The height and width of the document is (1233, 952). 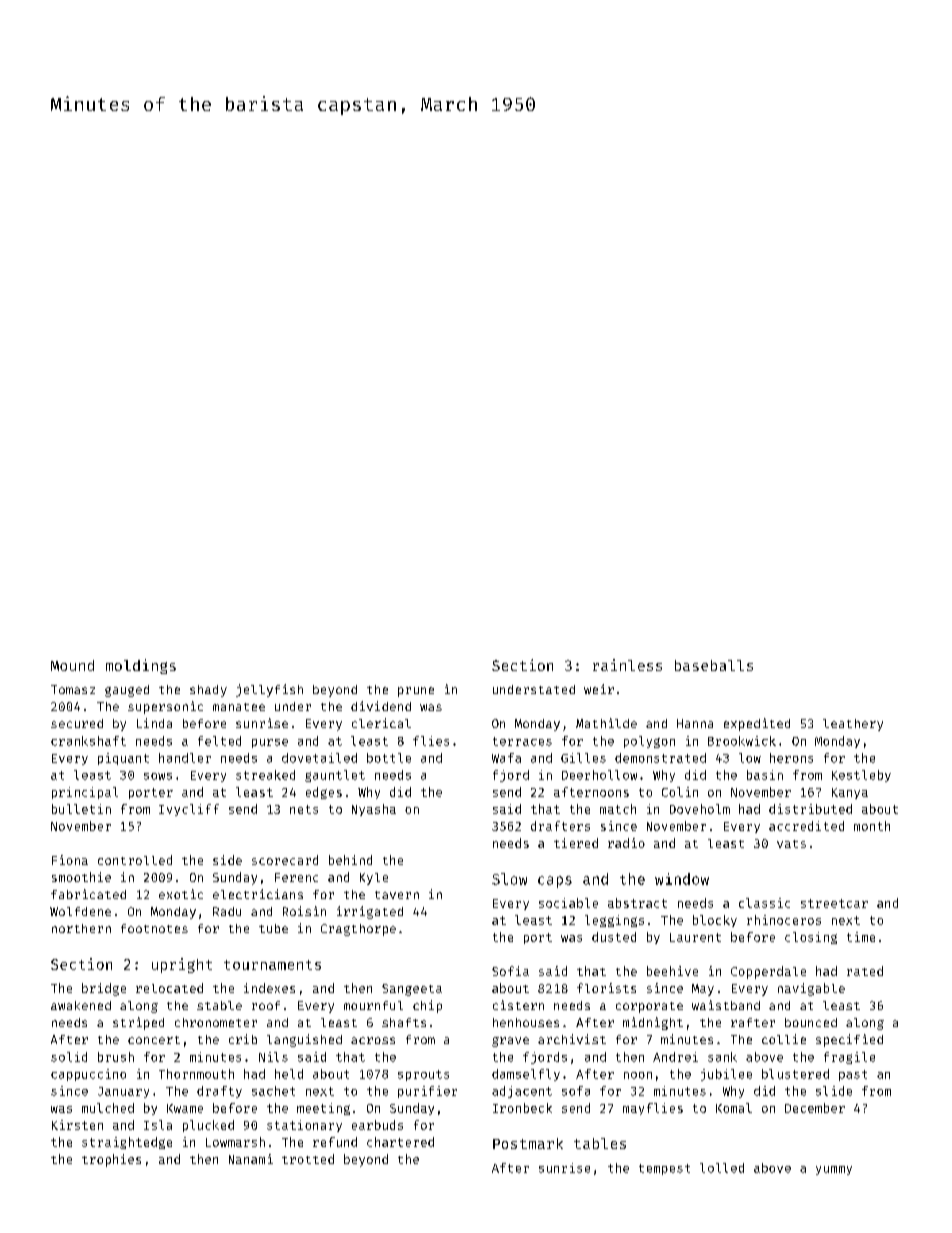 What do you see at coordinates (872, 826) in the document?
I see `month` at bounding box center [872, 826].
